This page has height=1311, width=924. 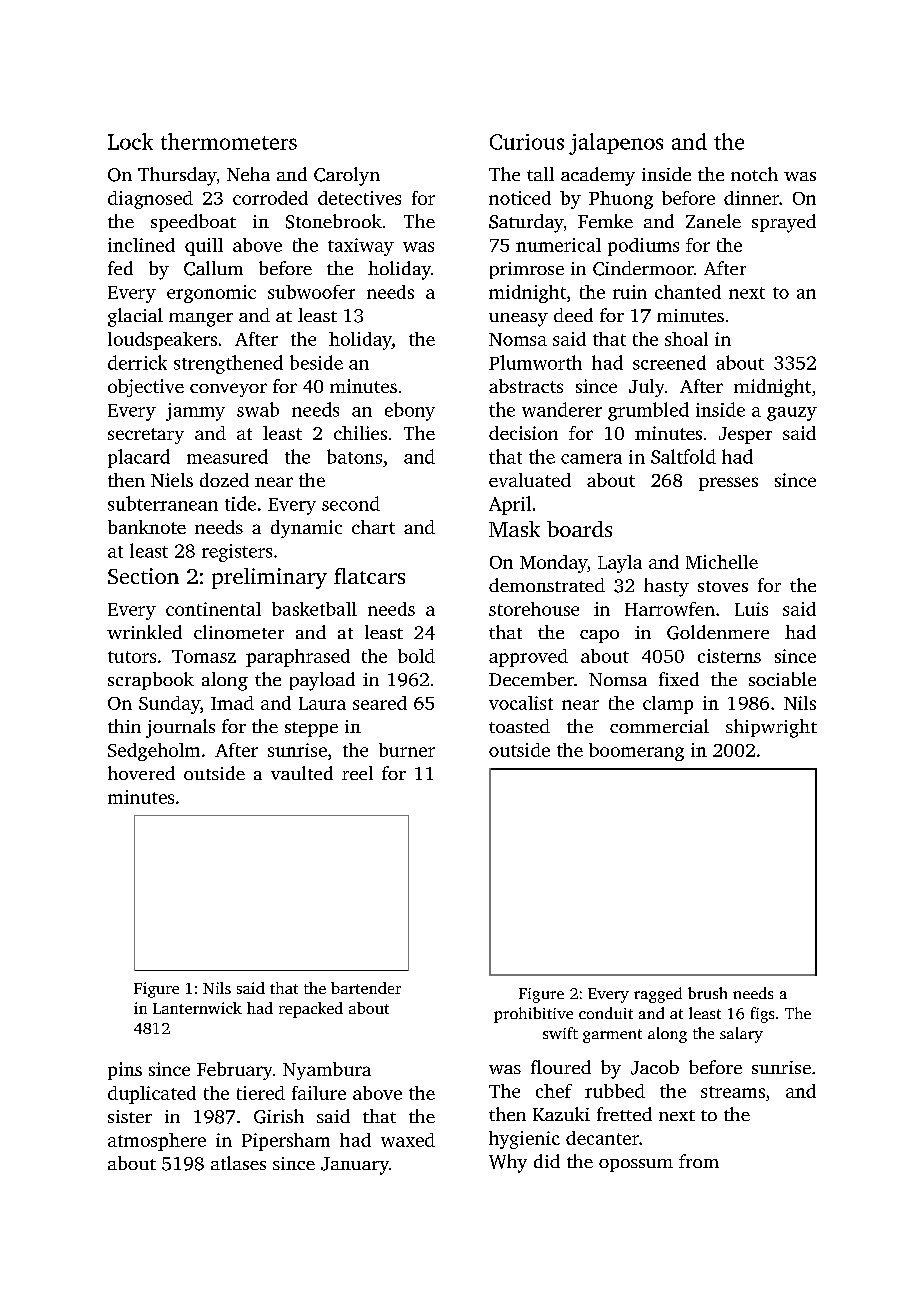 What do you see at coordinates (229, 141) in the page?
I see `thermometers` at bounding box center [229, 141].
